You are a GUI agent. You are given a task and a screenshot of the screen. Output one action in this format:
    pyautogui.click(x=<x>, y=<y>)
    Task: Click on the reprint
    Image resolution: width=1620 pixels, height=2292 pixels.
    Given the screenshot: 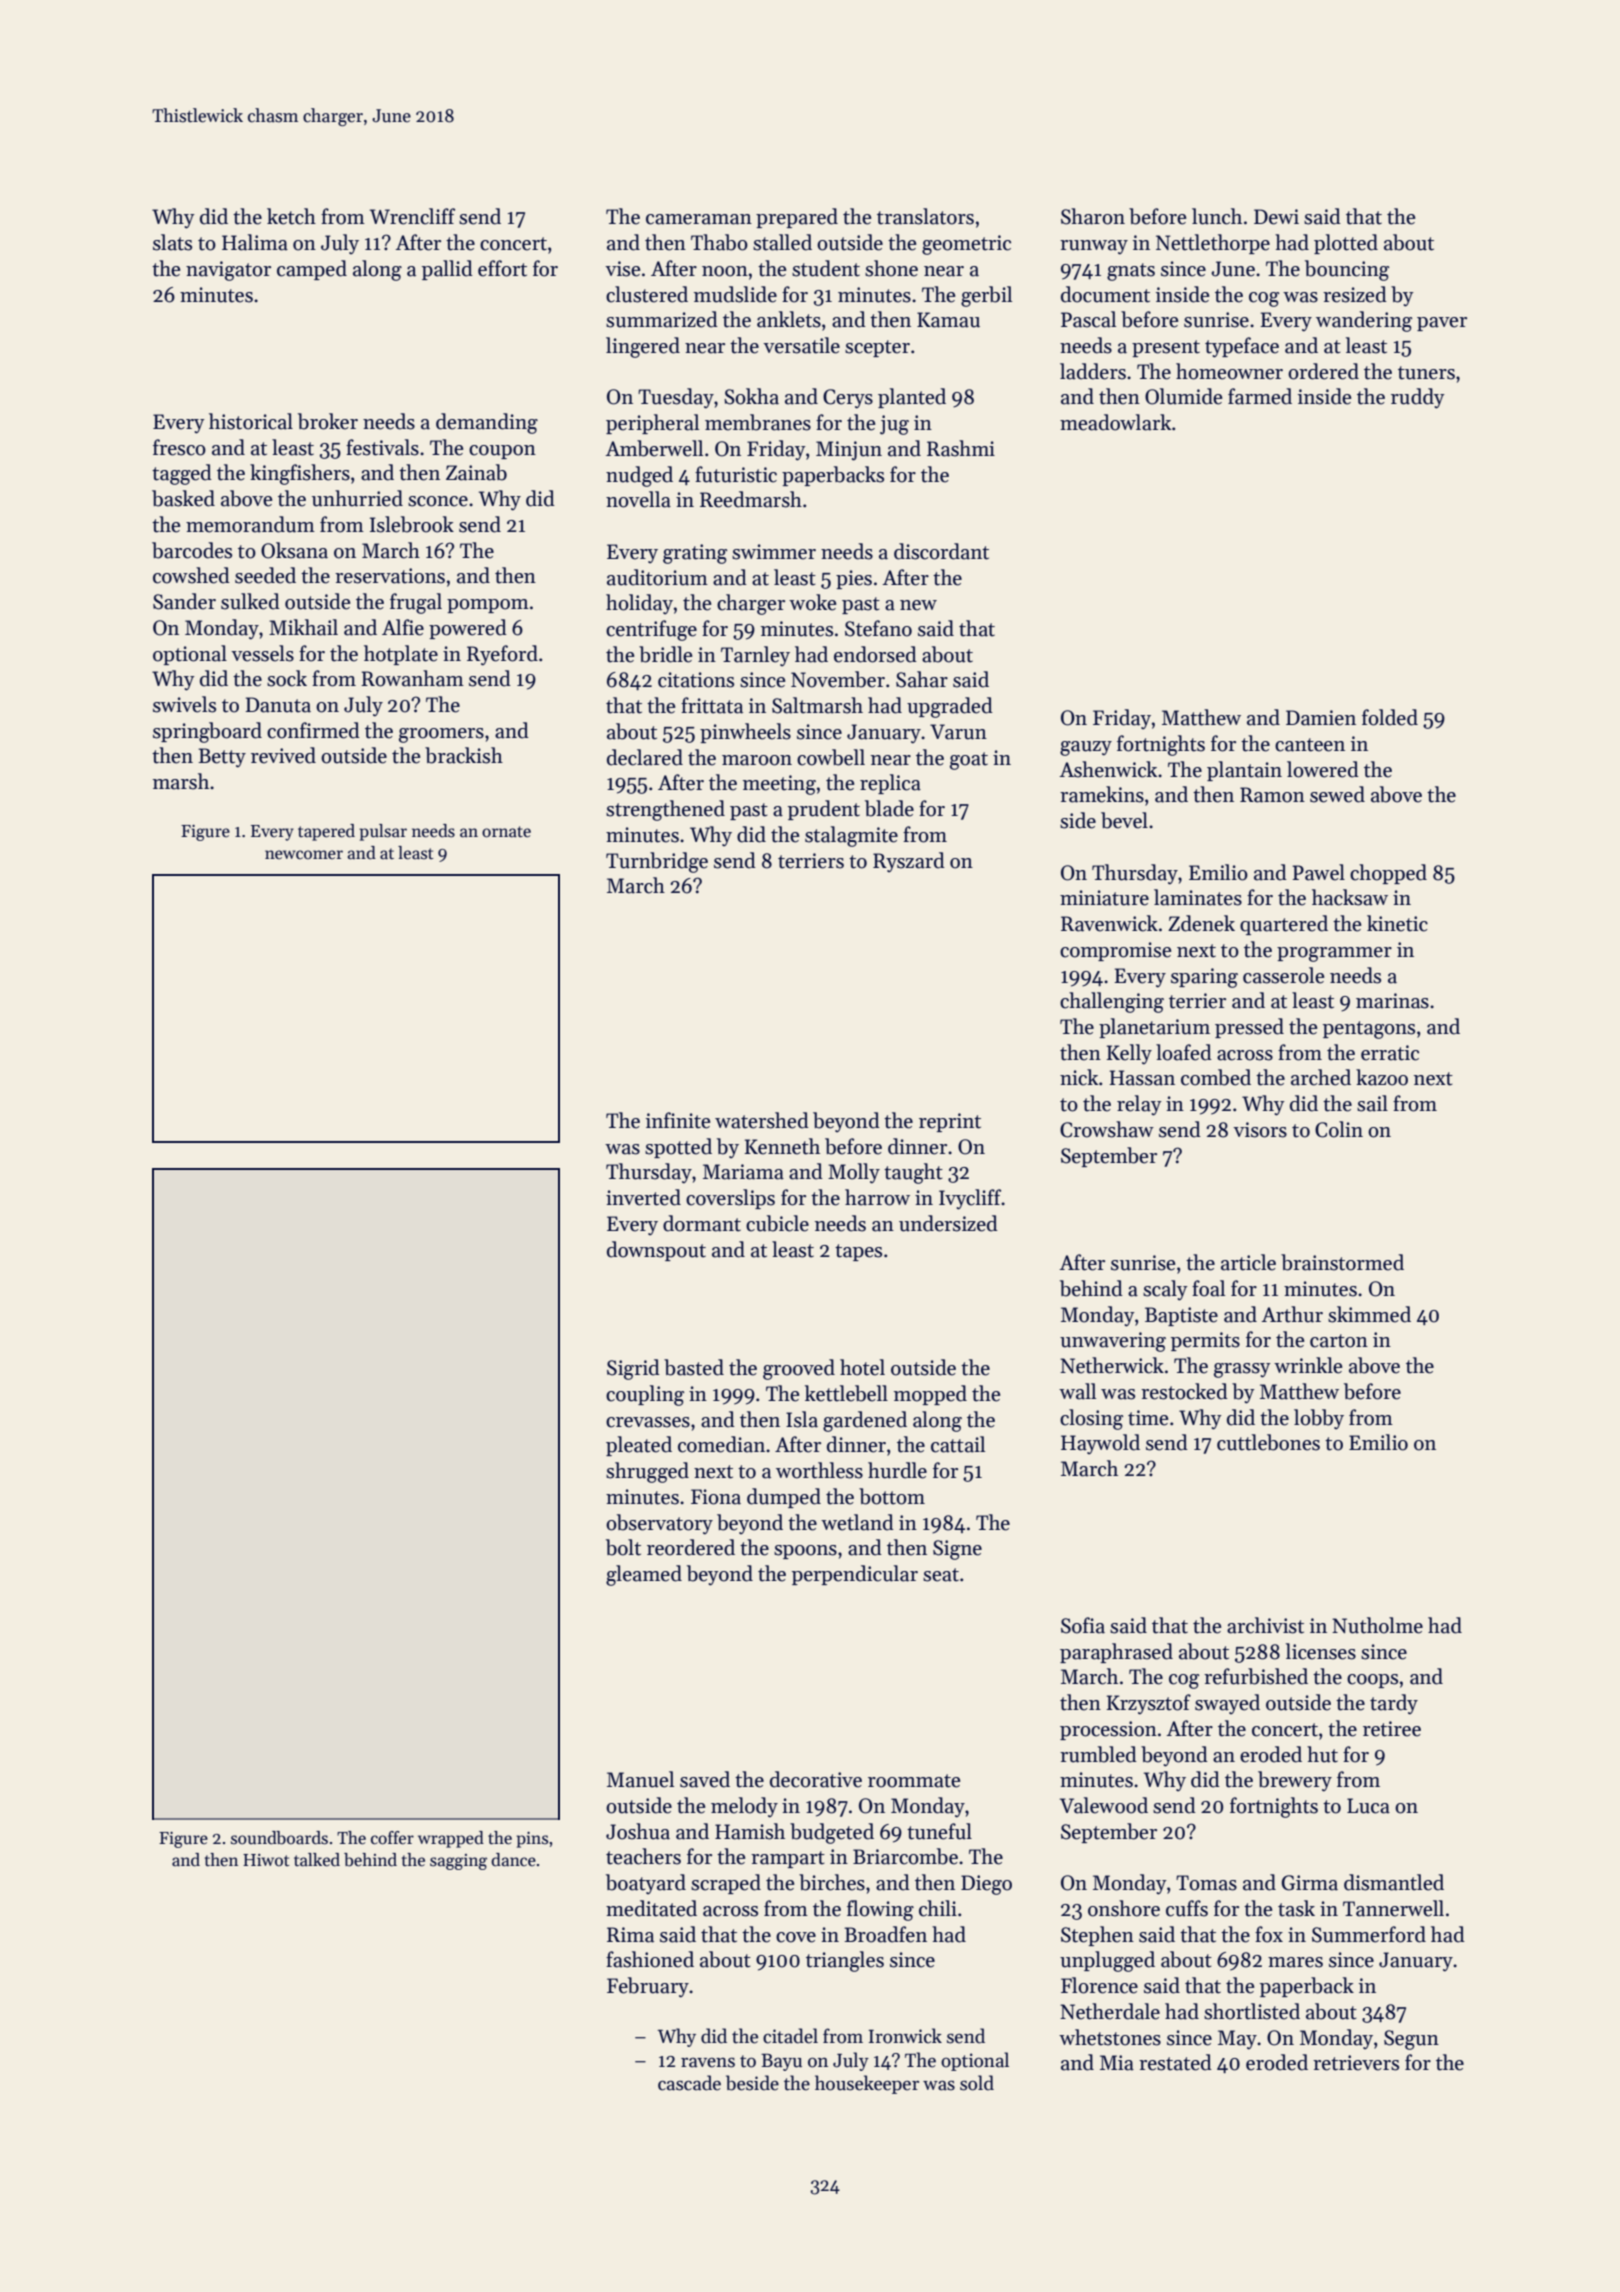 What is the action you would take?
    pyautogui.click(x=950, y=1122)
